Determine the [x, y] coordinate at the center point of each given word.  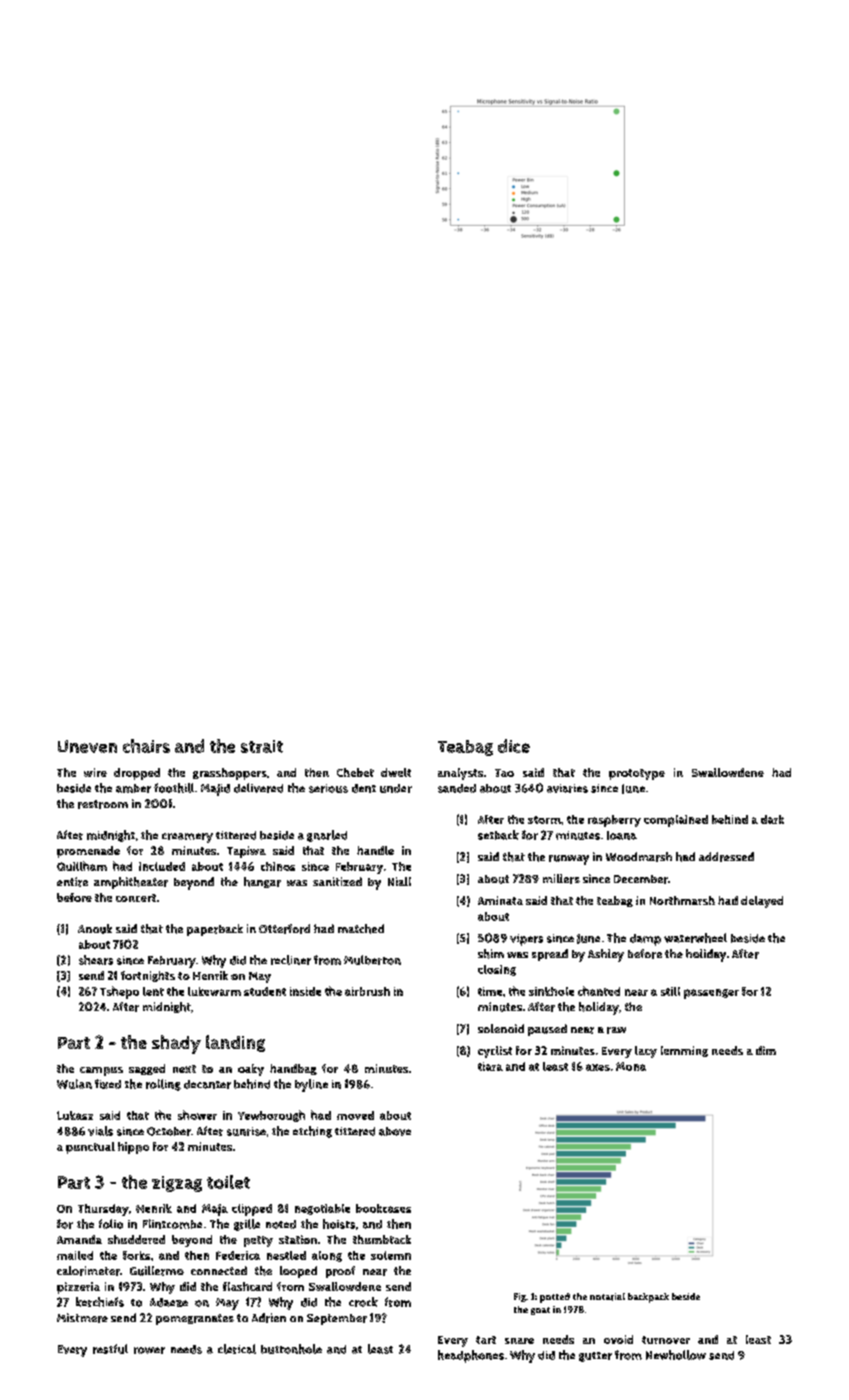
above [395, 1131]
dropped [137, 774]
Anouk [95, 929]
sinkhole [551, 991]
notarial [607, 1297]
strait [262, 746]
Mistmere [82, 1318]
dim [766, 1050]
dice [514, 746]
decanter [207, 1084]
